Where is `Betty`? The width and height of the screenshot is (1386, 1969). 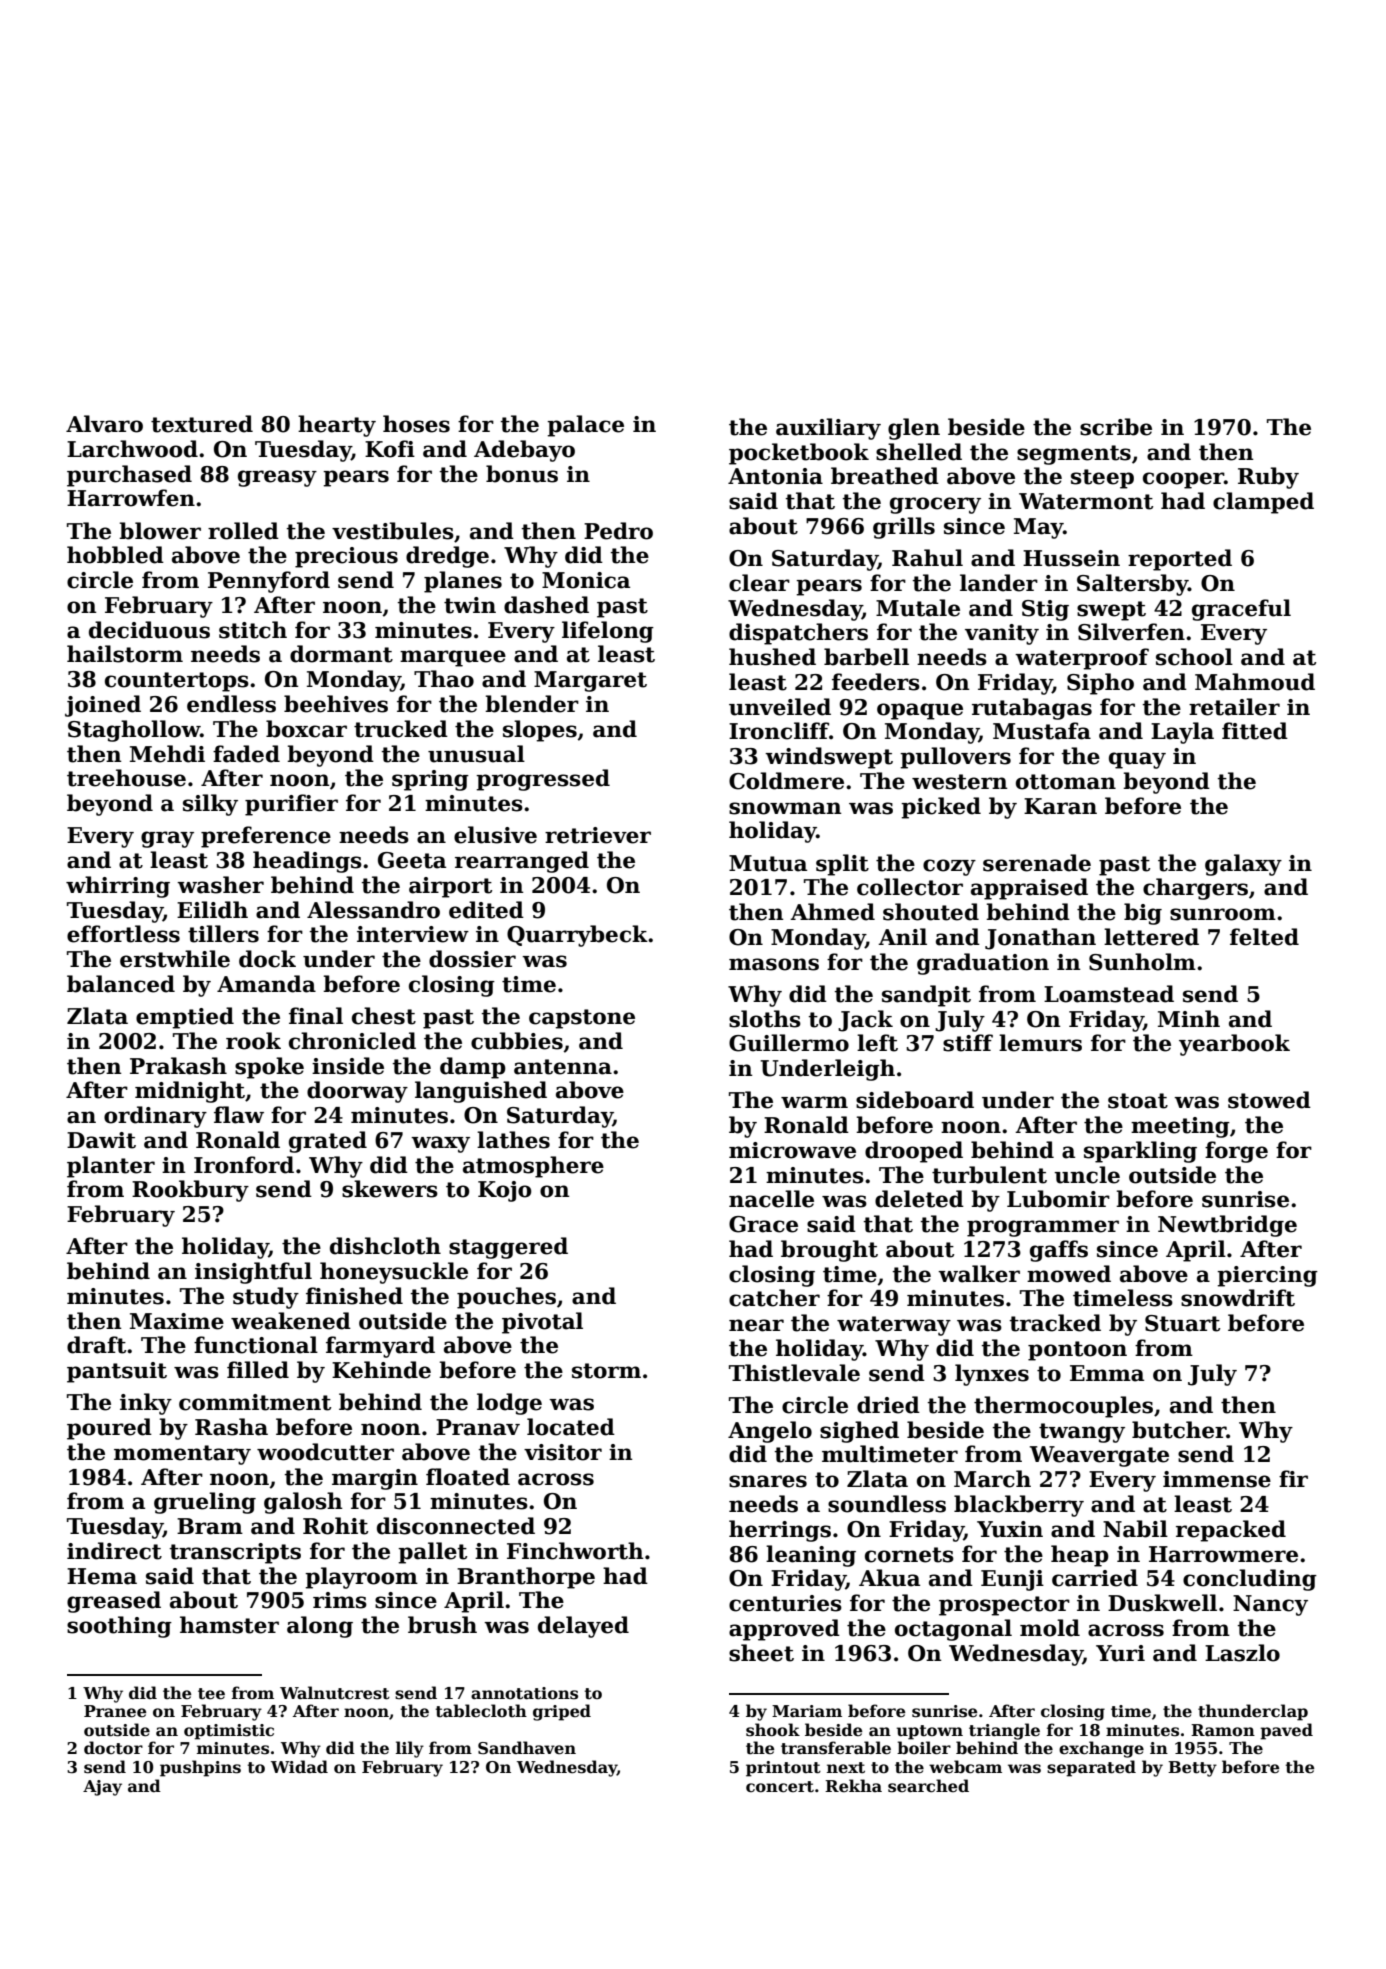
Betty is located at coordinates (1192, 1769).
